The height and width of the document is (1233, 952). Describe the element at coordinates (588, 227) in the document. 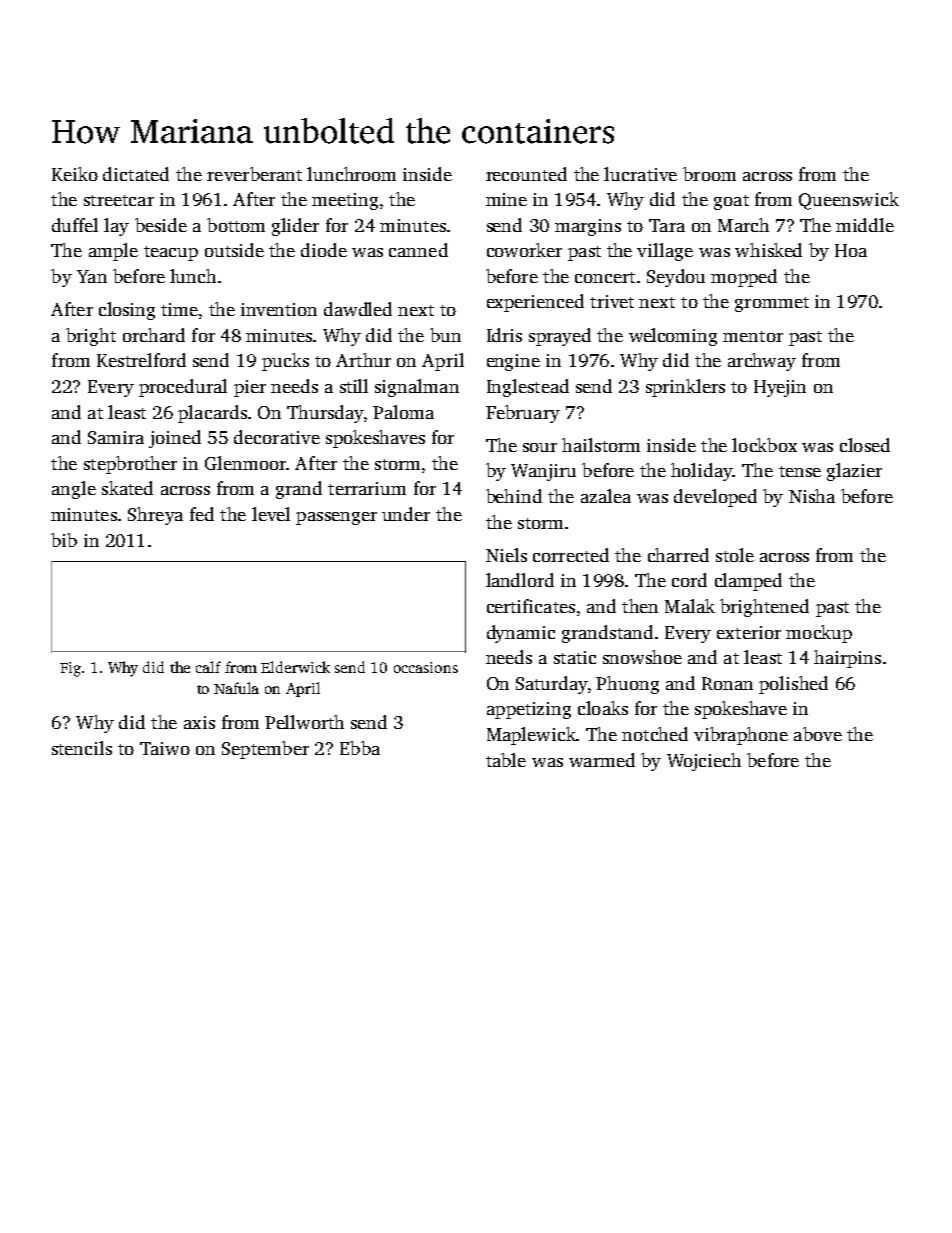

I see `margins` at that location.
